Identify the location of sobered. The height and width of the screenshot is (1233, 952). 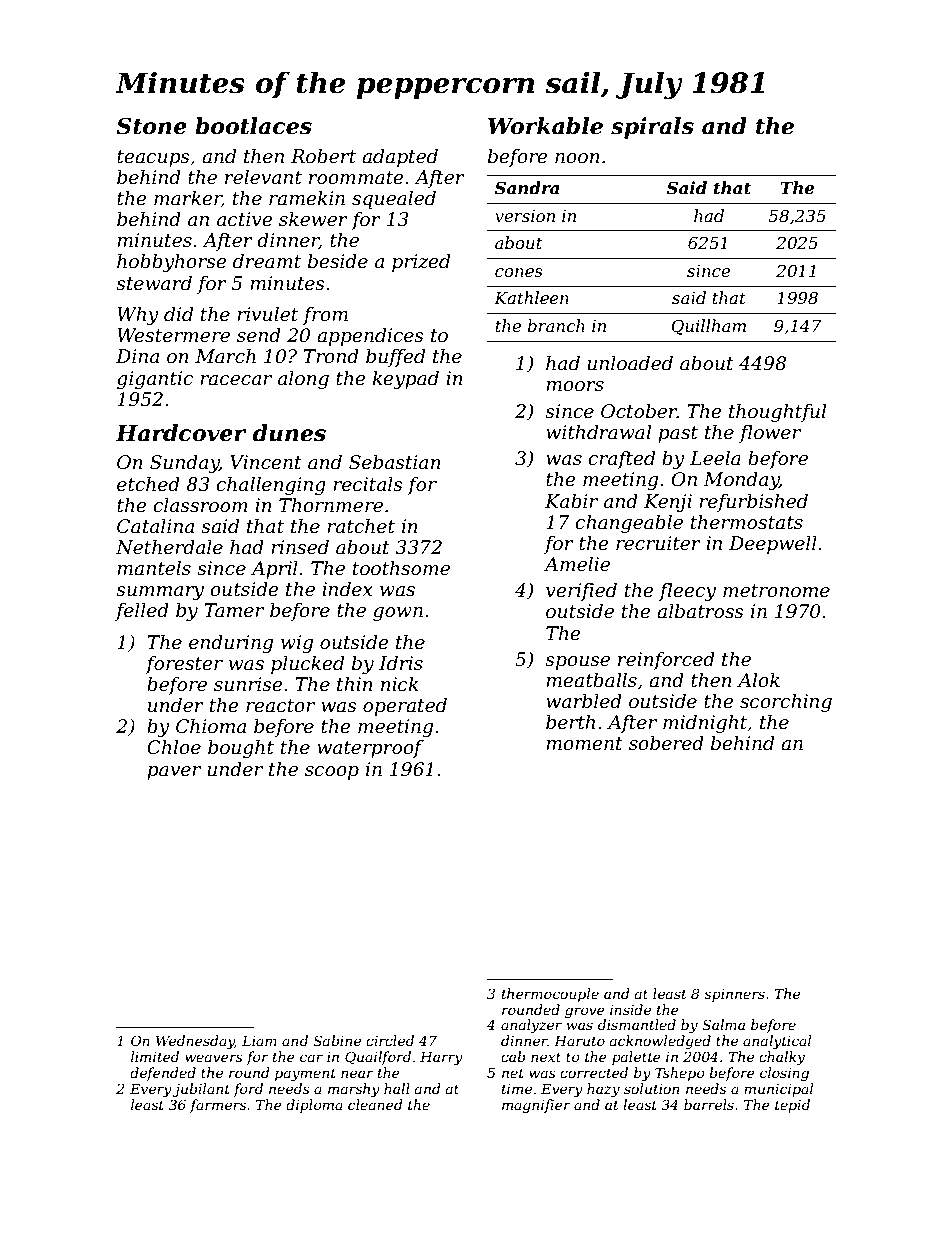
(666, 743).
